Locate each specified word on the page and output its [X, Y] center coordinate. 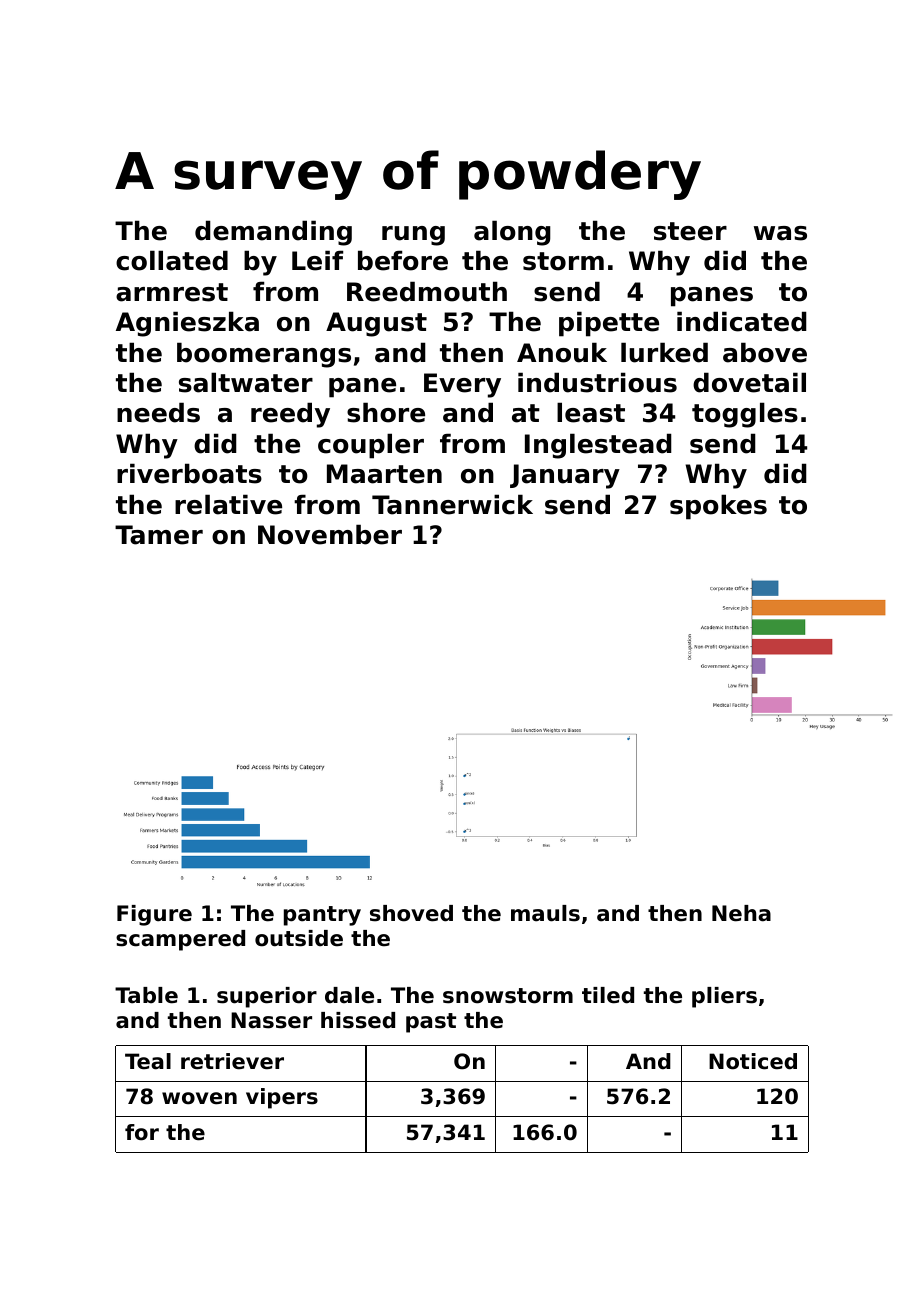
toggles [745, 415]
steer [690, 231]
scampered [180, 940]
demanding [273, 233]
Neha [741, 913]
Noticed [753, 1061]
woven [199, 1098]
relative [228, 504]
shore [386, 412]
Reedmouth [427, 291]
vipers [282, 1098]
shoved [411, 913]
